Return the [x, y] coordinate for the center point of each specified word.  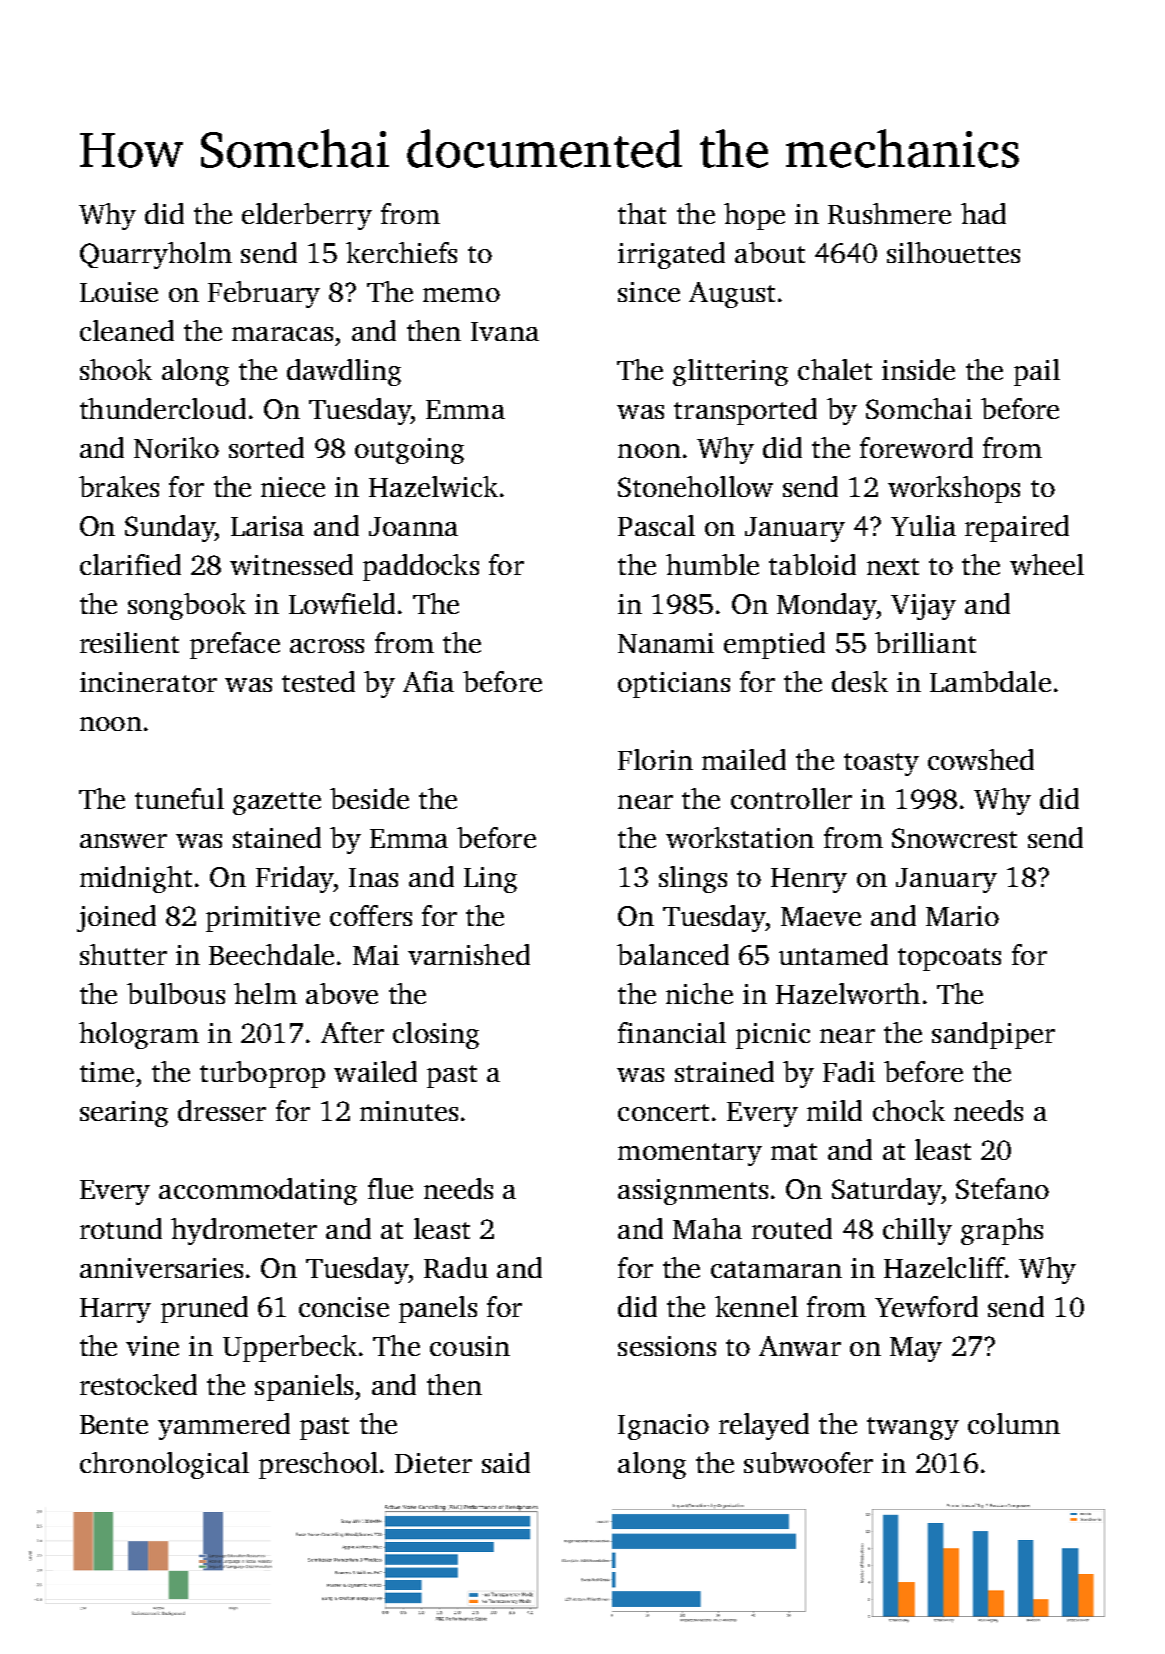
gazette [277, 803]
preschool [318, 1465]
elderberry [307, 216]
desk [860, 681]
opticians [674, 685]
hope [754, 216]
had [983, 213]
